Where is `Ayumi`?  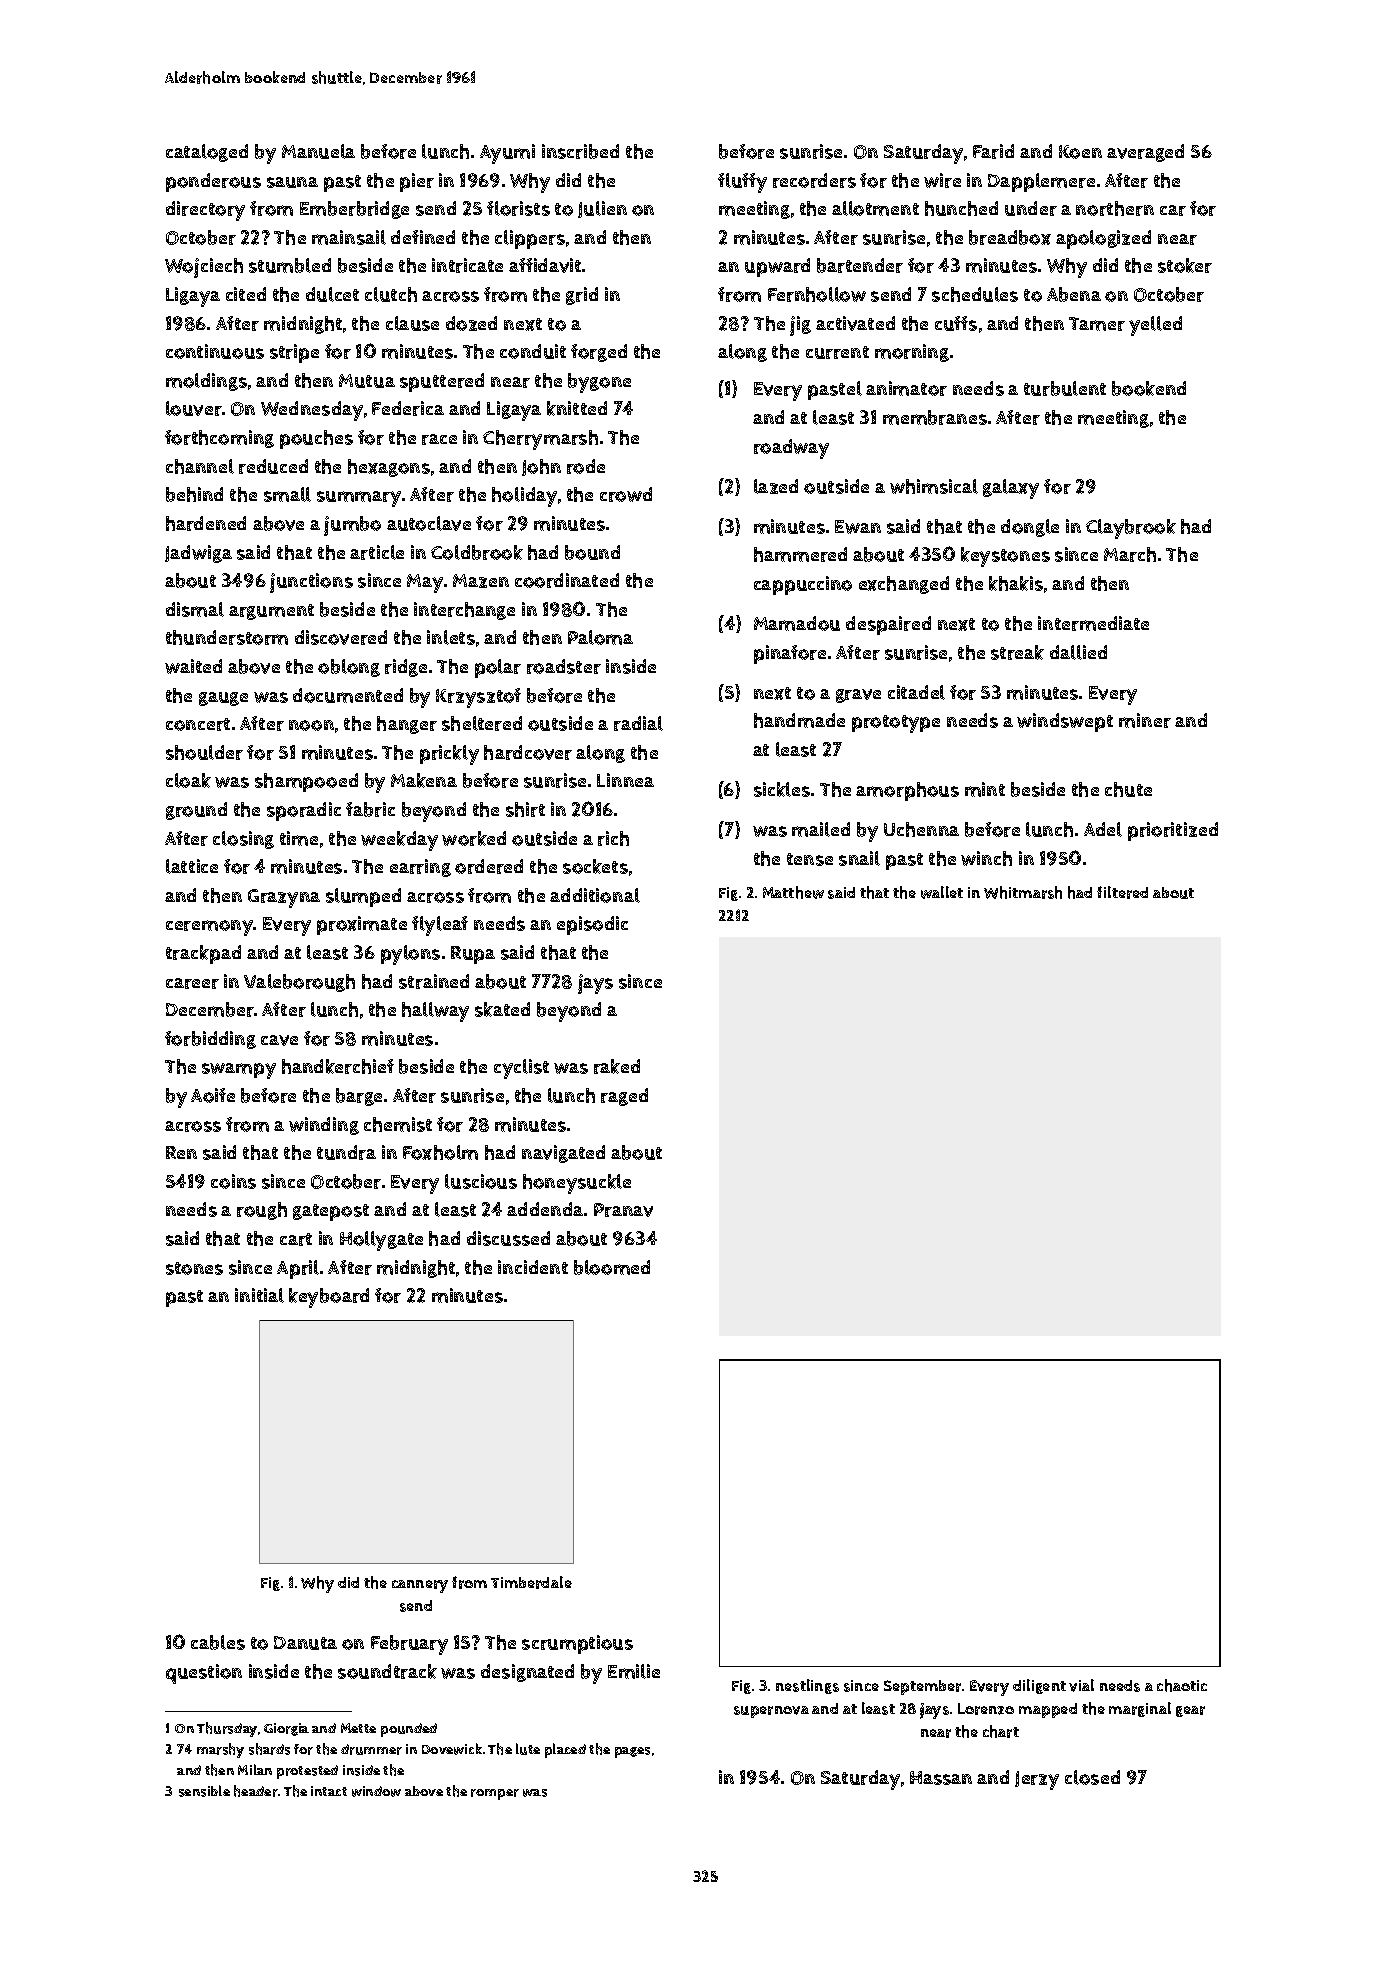 Ayumi is located at coordinates (507, 154).
